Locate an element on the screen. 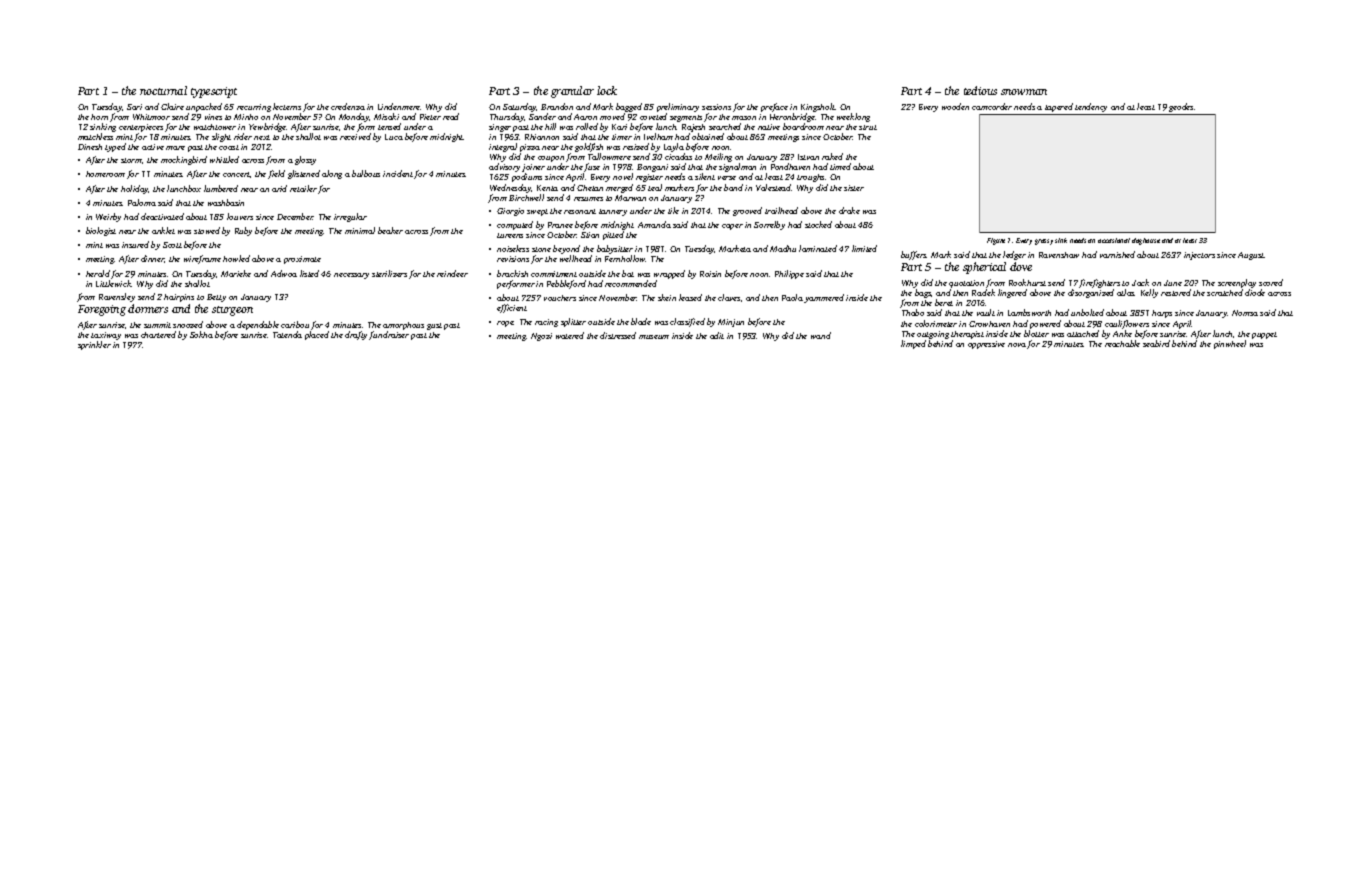 The height and width of the screenshot is (887, 1372). sister is located at coordinates (854, 188).
